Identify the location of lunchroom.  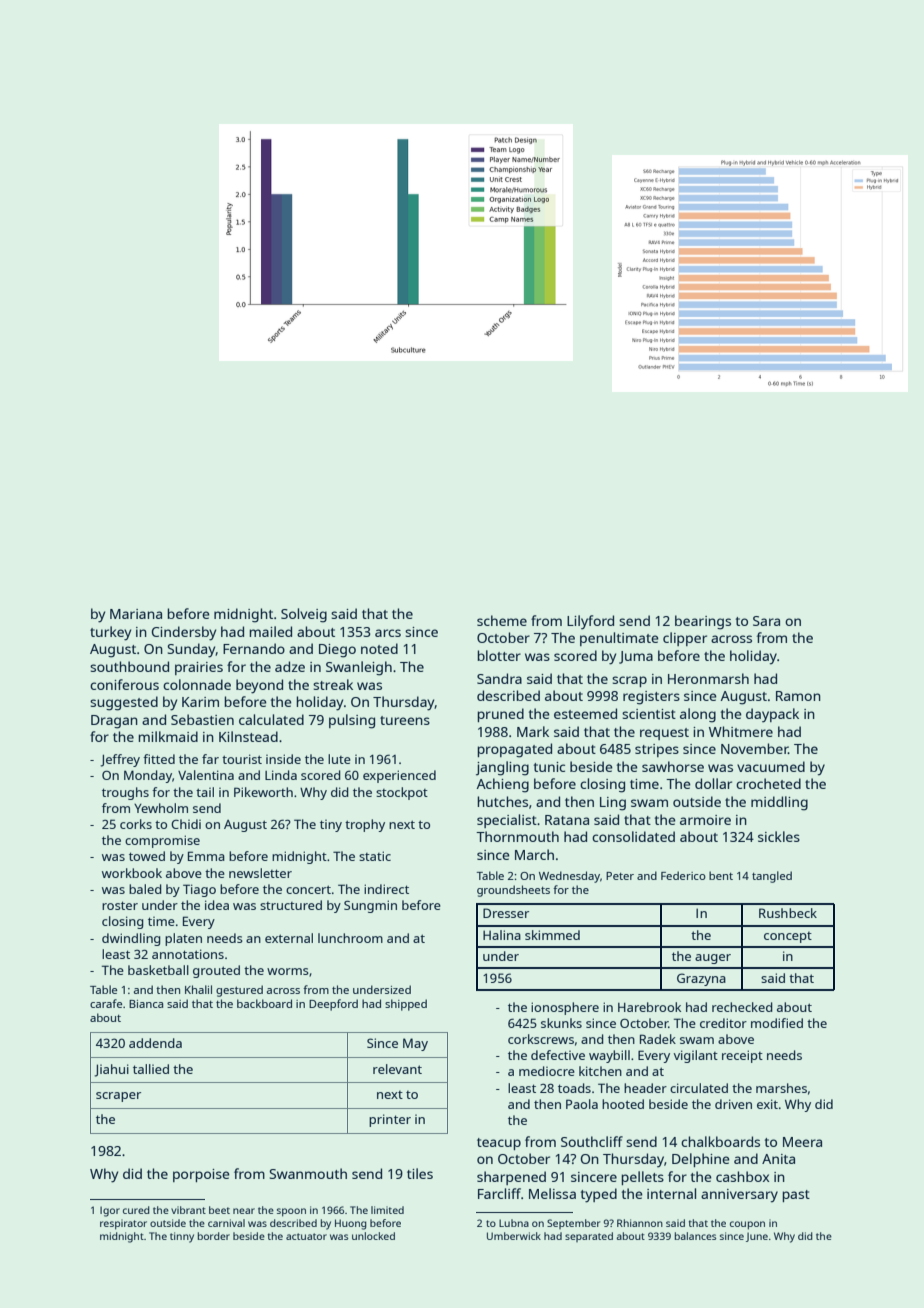
(350, 938).
